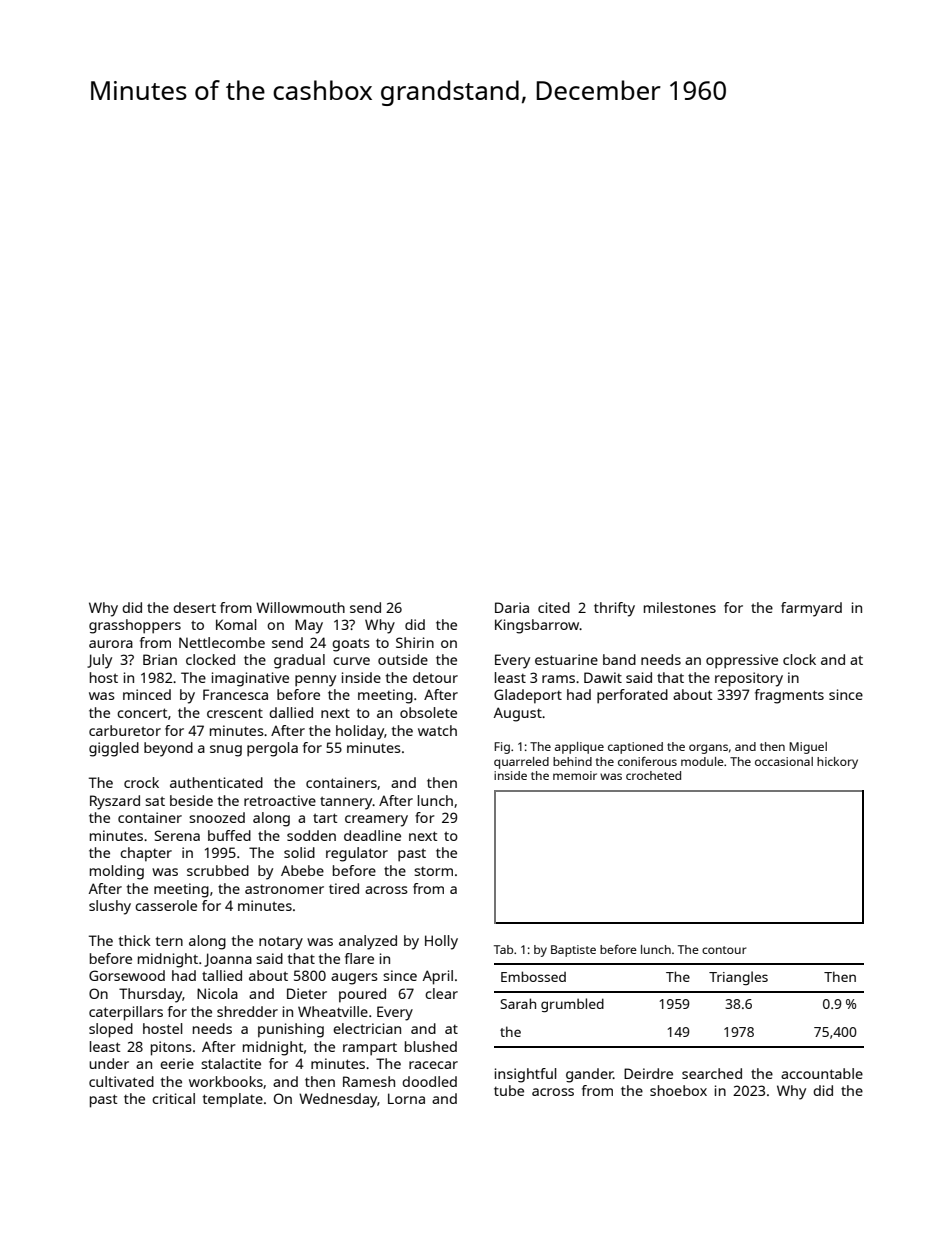  I want to click on tallied, so click(222, 975).
